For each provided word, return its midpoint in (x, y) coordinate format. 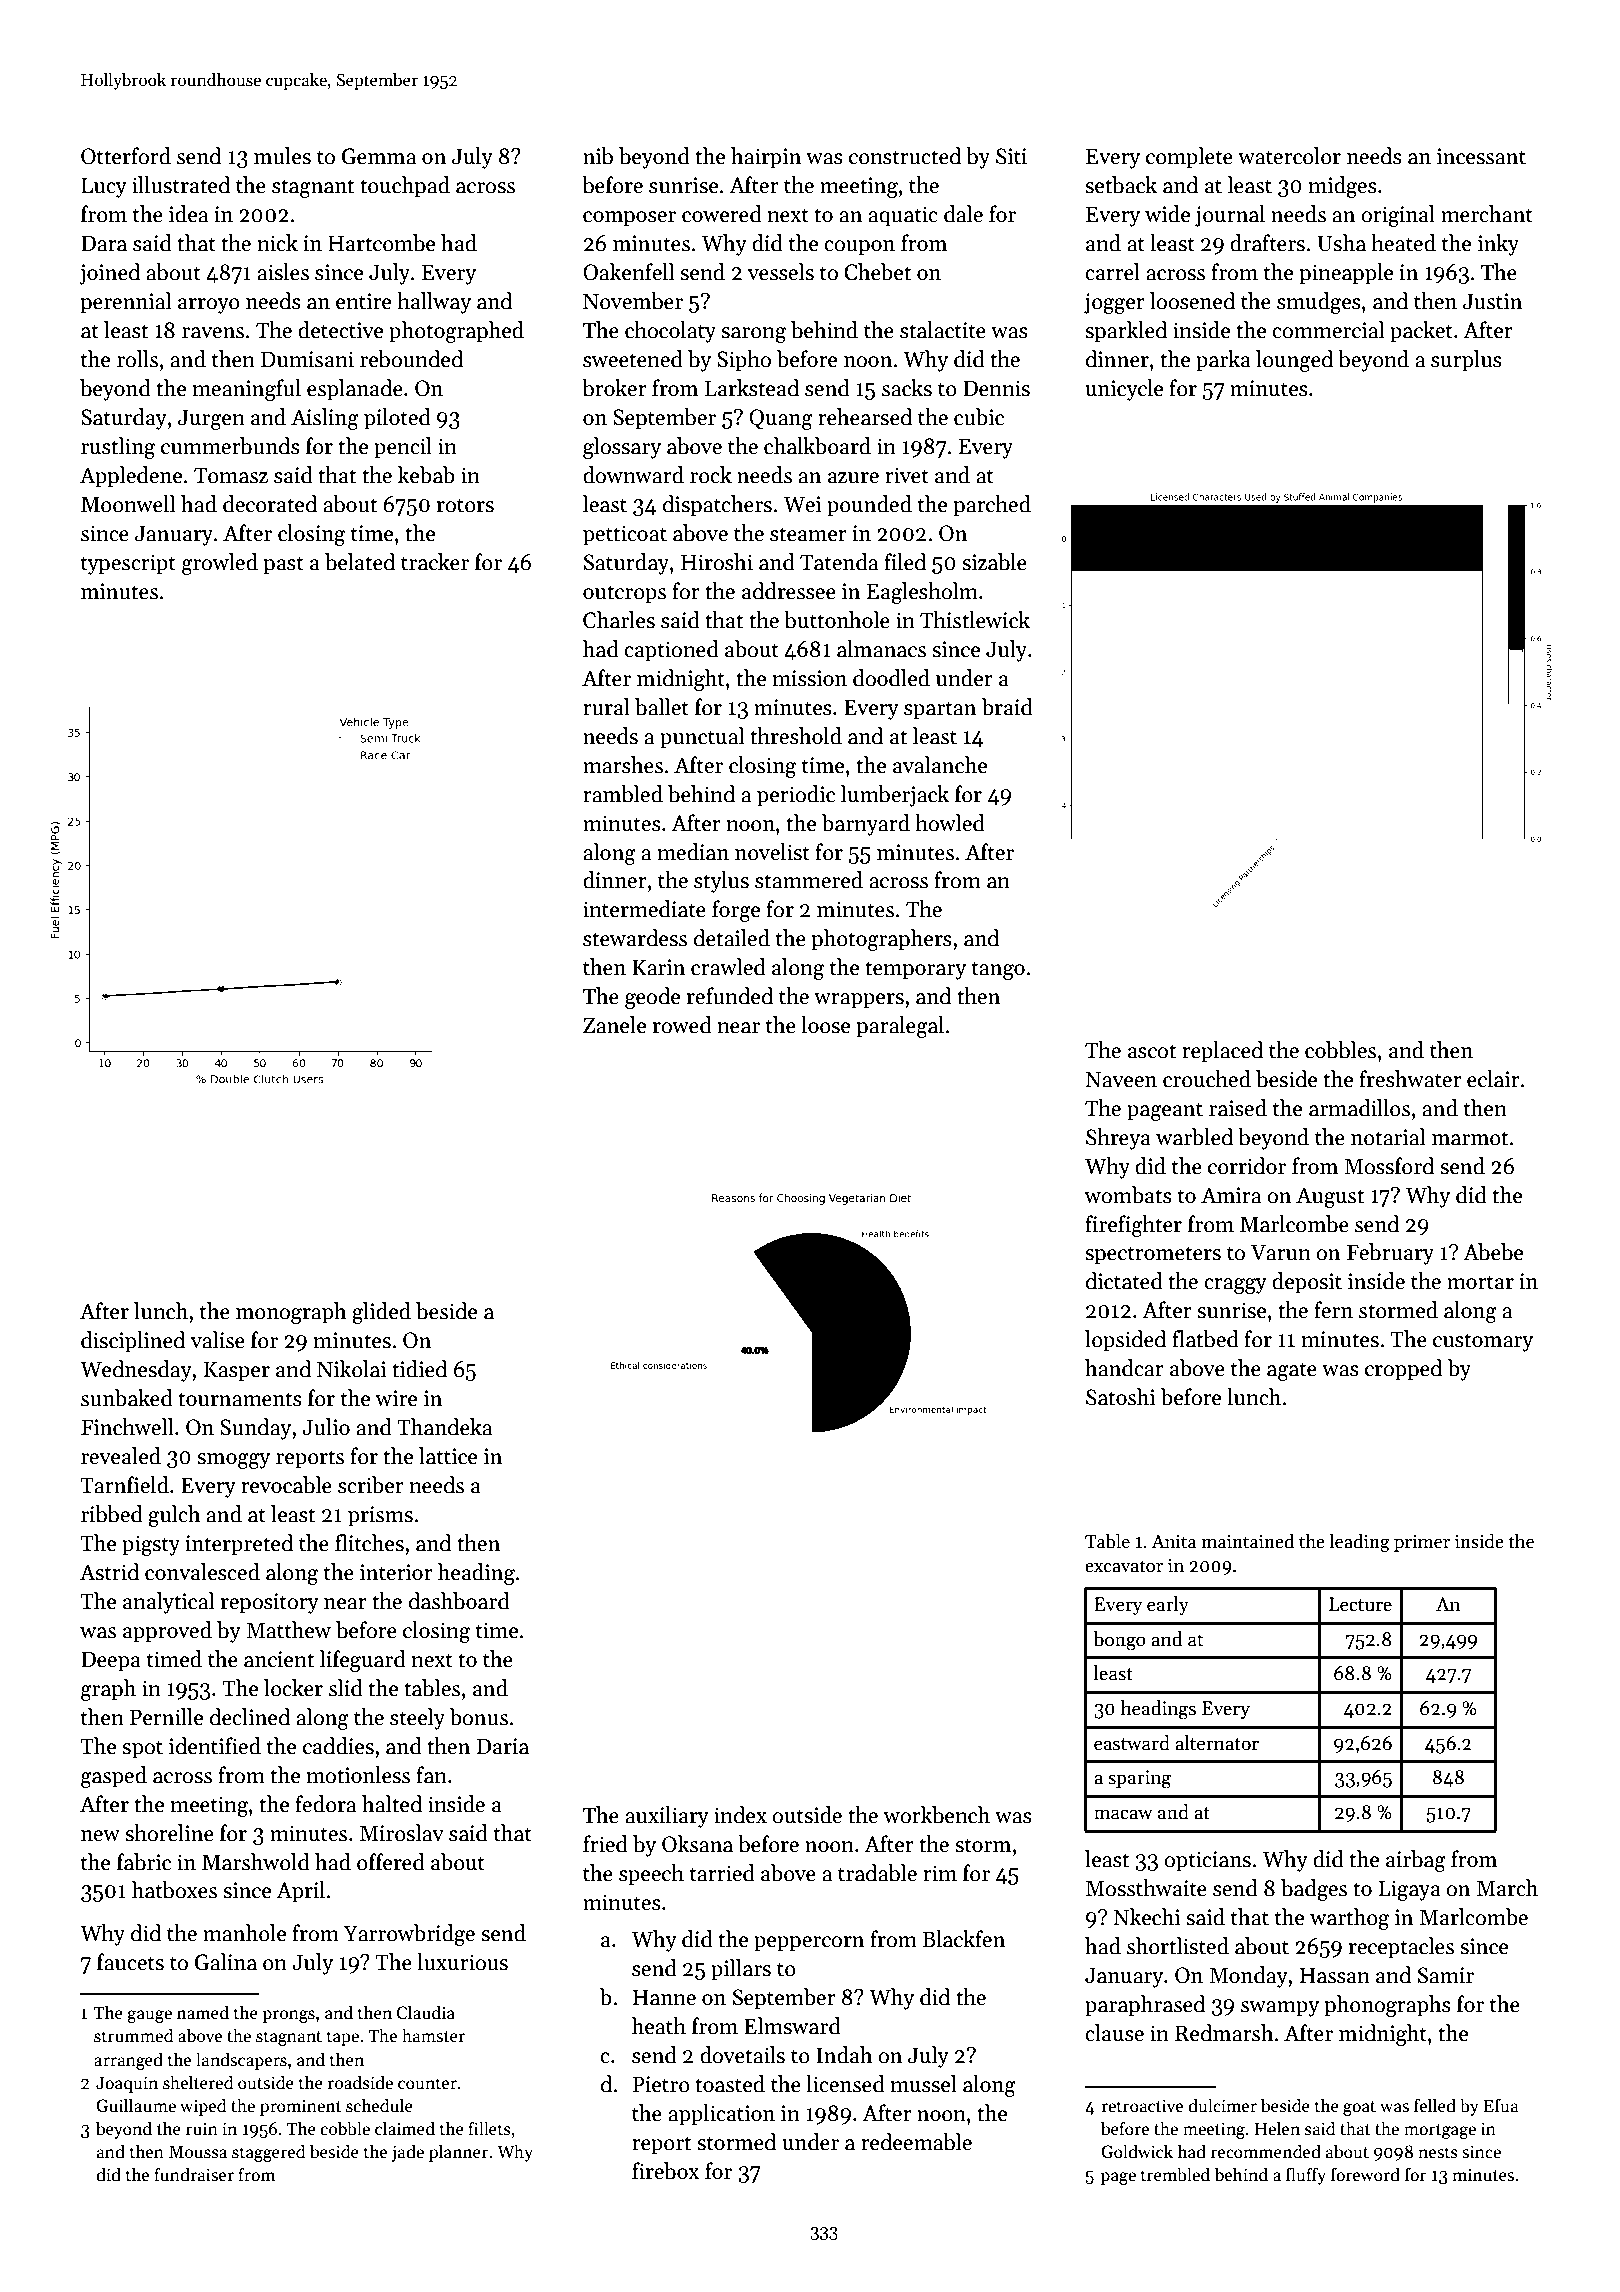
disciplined (133, 1342)
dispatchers (717, 506)
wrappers (859, 1001)
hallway (434, 303)
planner (459, 2153)
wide (1167, 214)
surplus (1466, 361)
